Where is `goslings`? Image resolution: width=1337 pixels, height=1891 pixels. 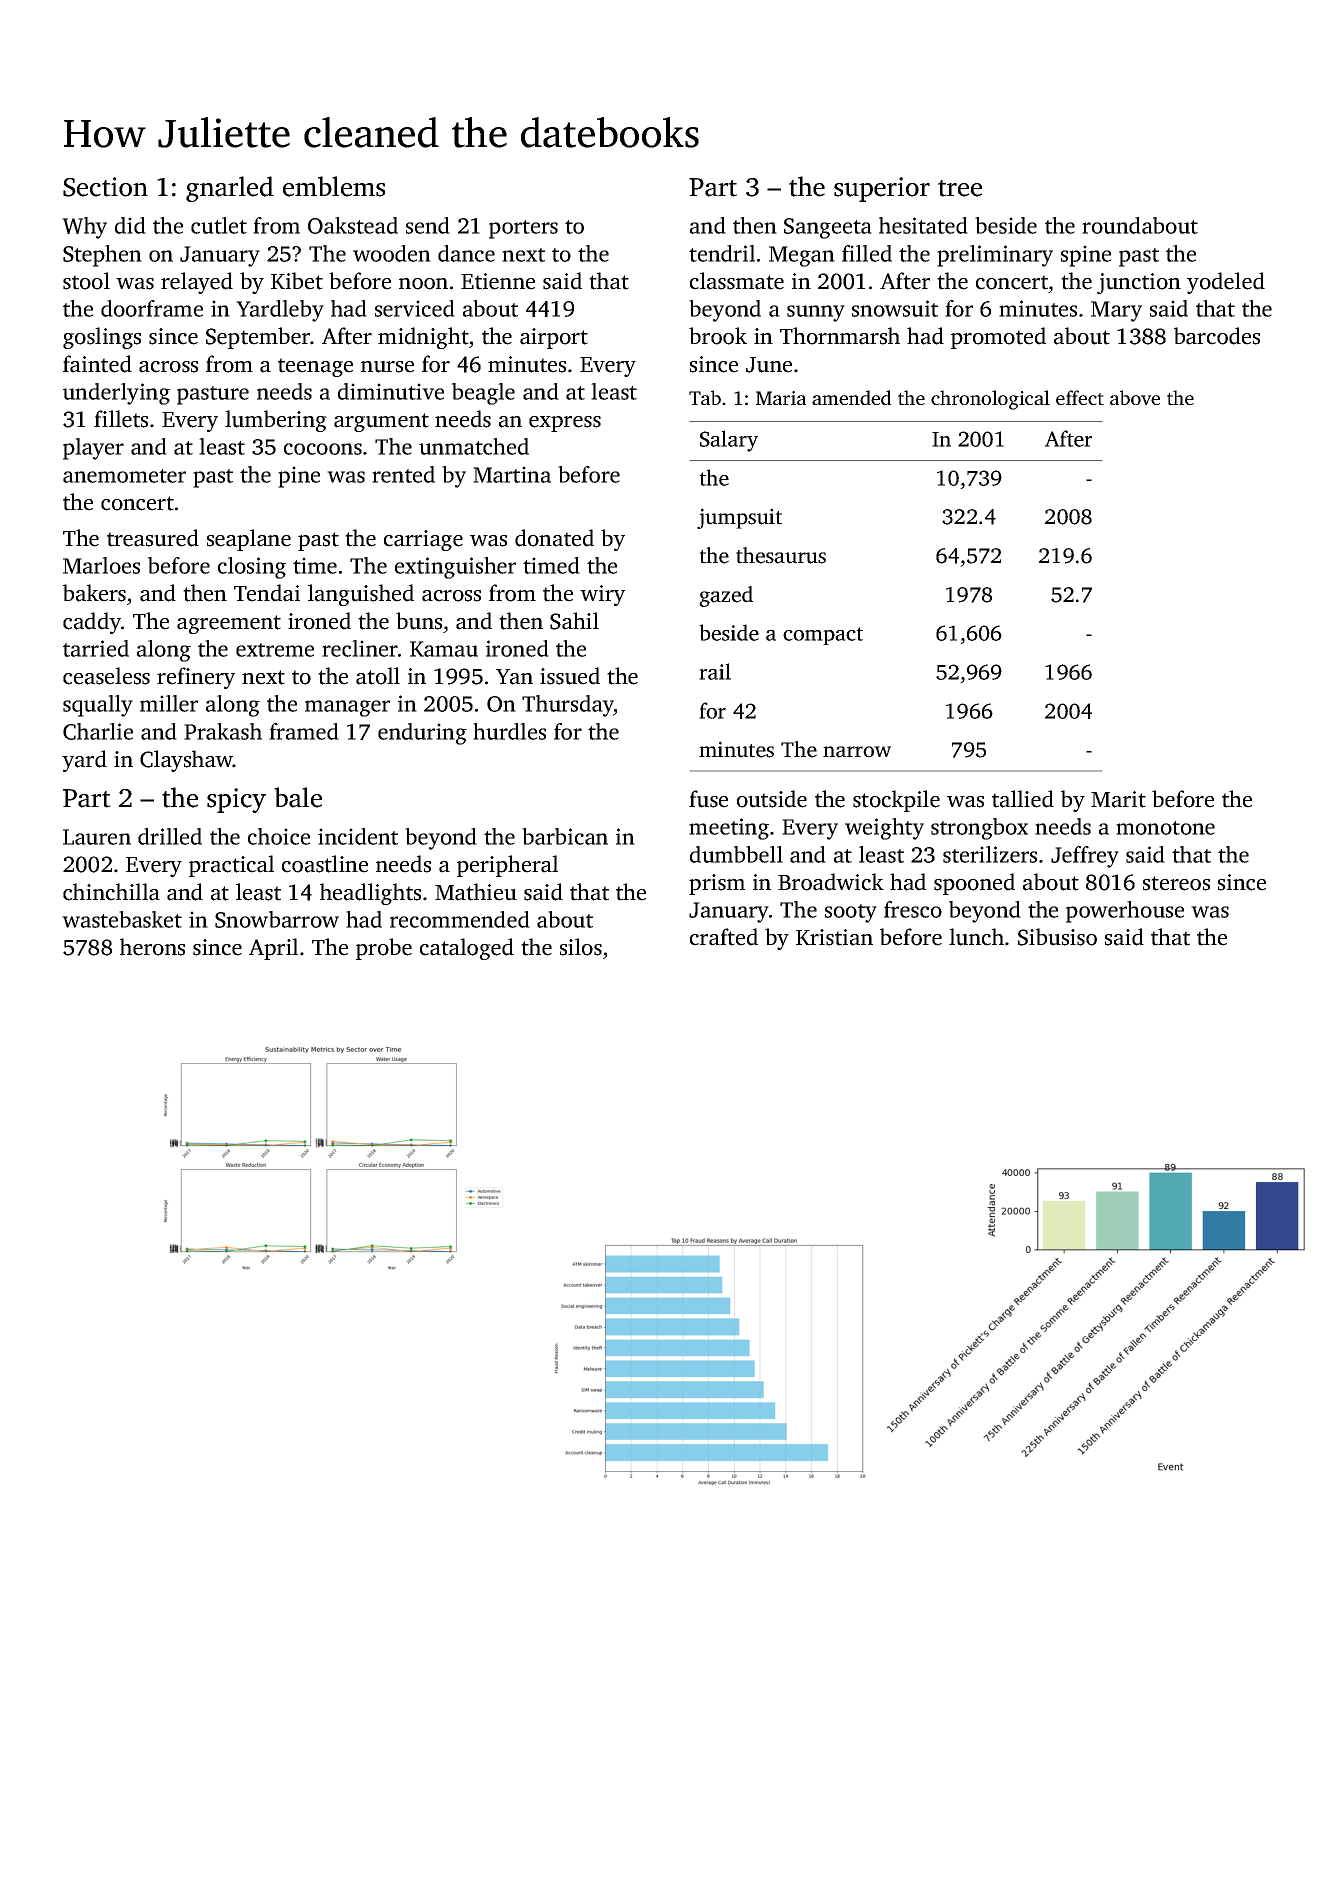
goslings is located at coordinates (102, 338).
